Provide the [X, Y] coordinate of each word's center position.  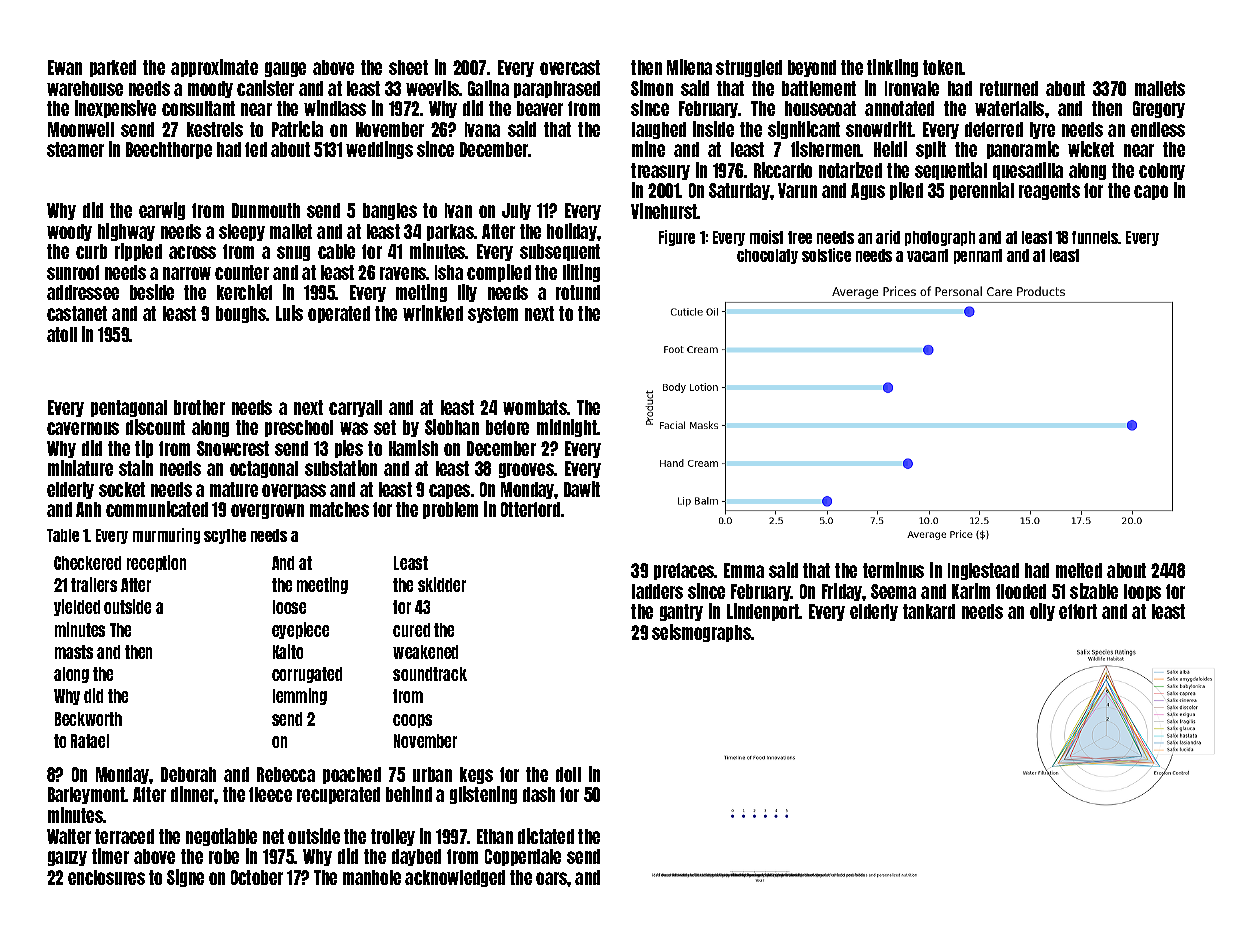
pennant [978, 256]
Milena [689, 67]
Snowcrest [233, 448]
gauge [285, 69]
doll [568, 774]
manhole [372, 877]
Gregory [1159, 109]
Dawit [582, 489]
